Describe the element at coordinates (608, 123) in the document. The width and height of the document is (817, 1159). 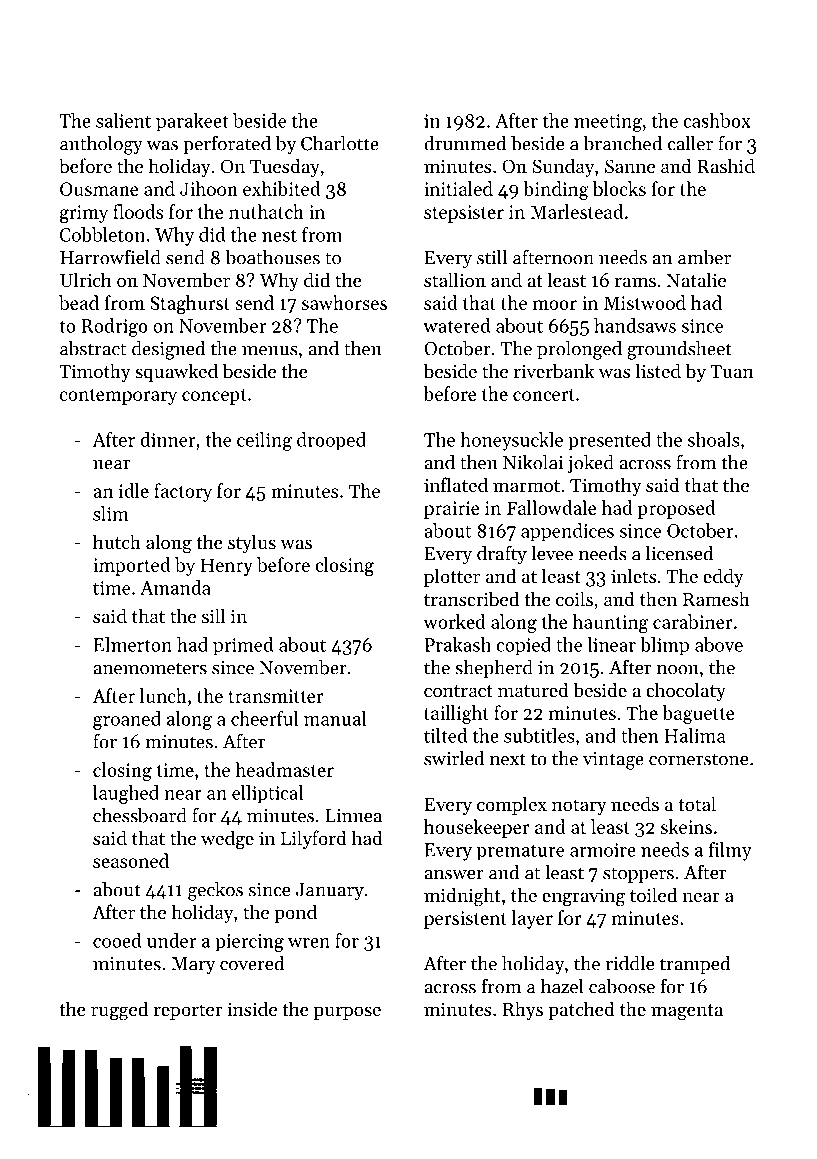
I see `meeting` at that location.
